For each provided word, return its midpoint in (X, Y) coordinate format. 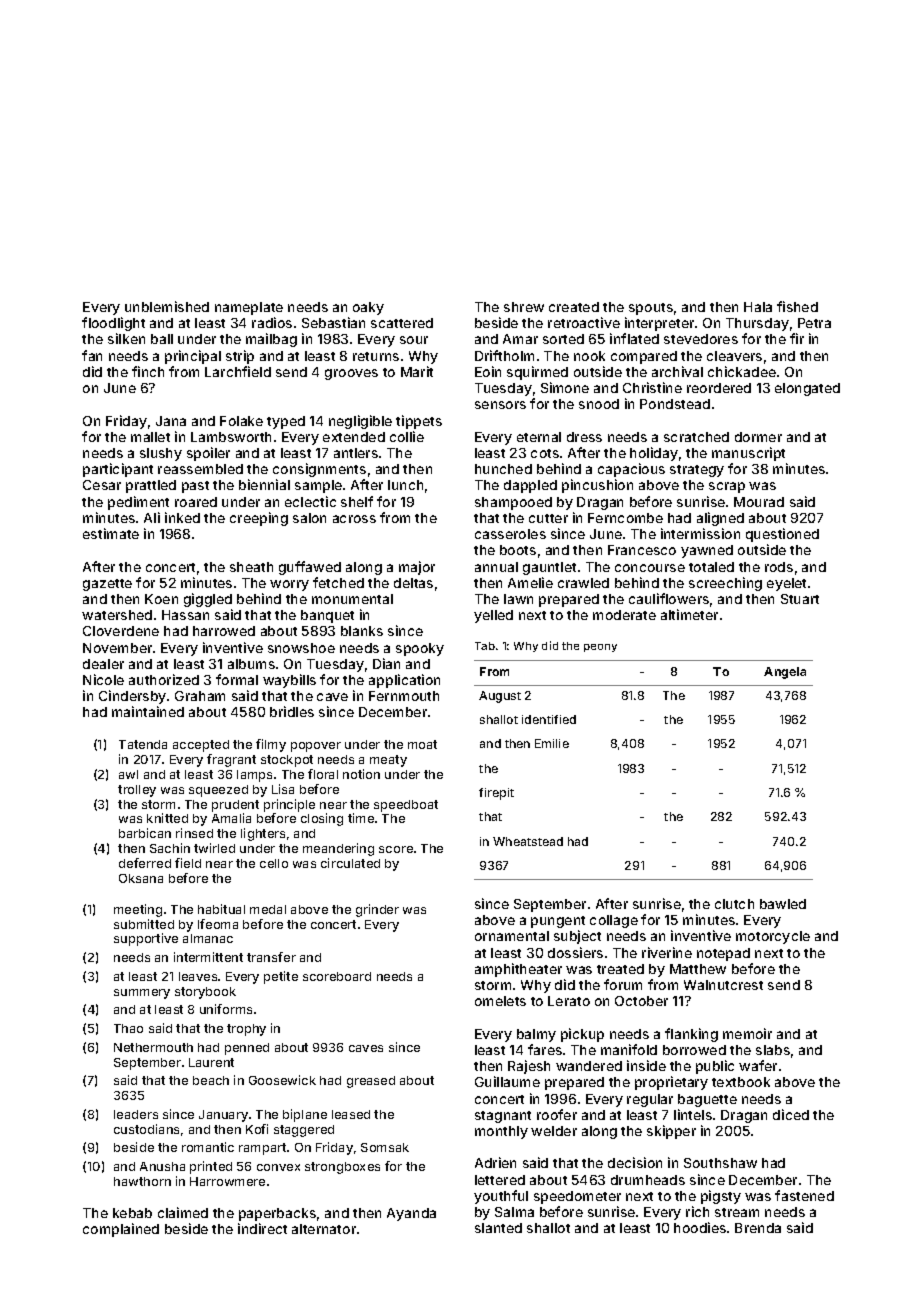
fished (797, 306)
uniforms (226, 1009)
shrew (524, 307)
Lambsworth (231, 437)
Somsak (385, 1147)
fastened (804, 1195)
